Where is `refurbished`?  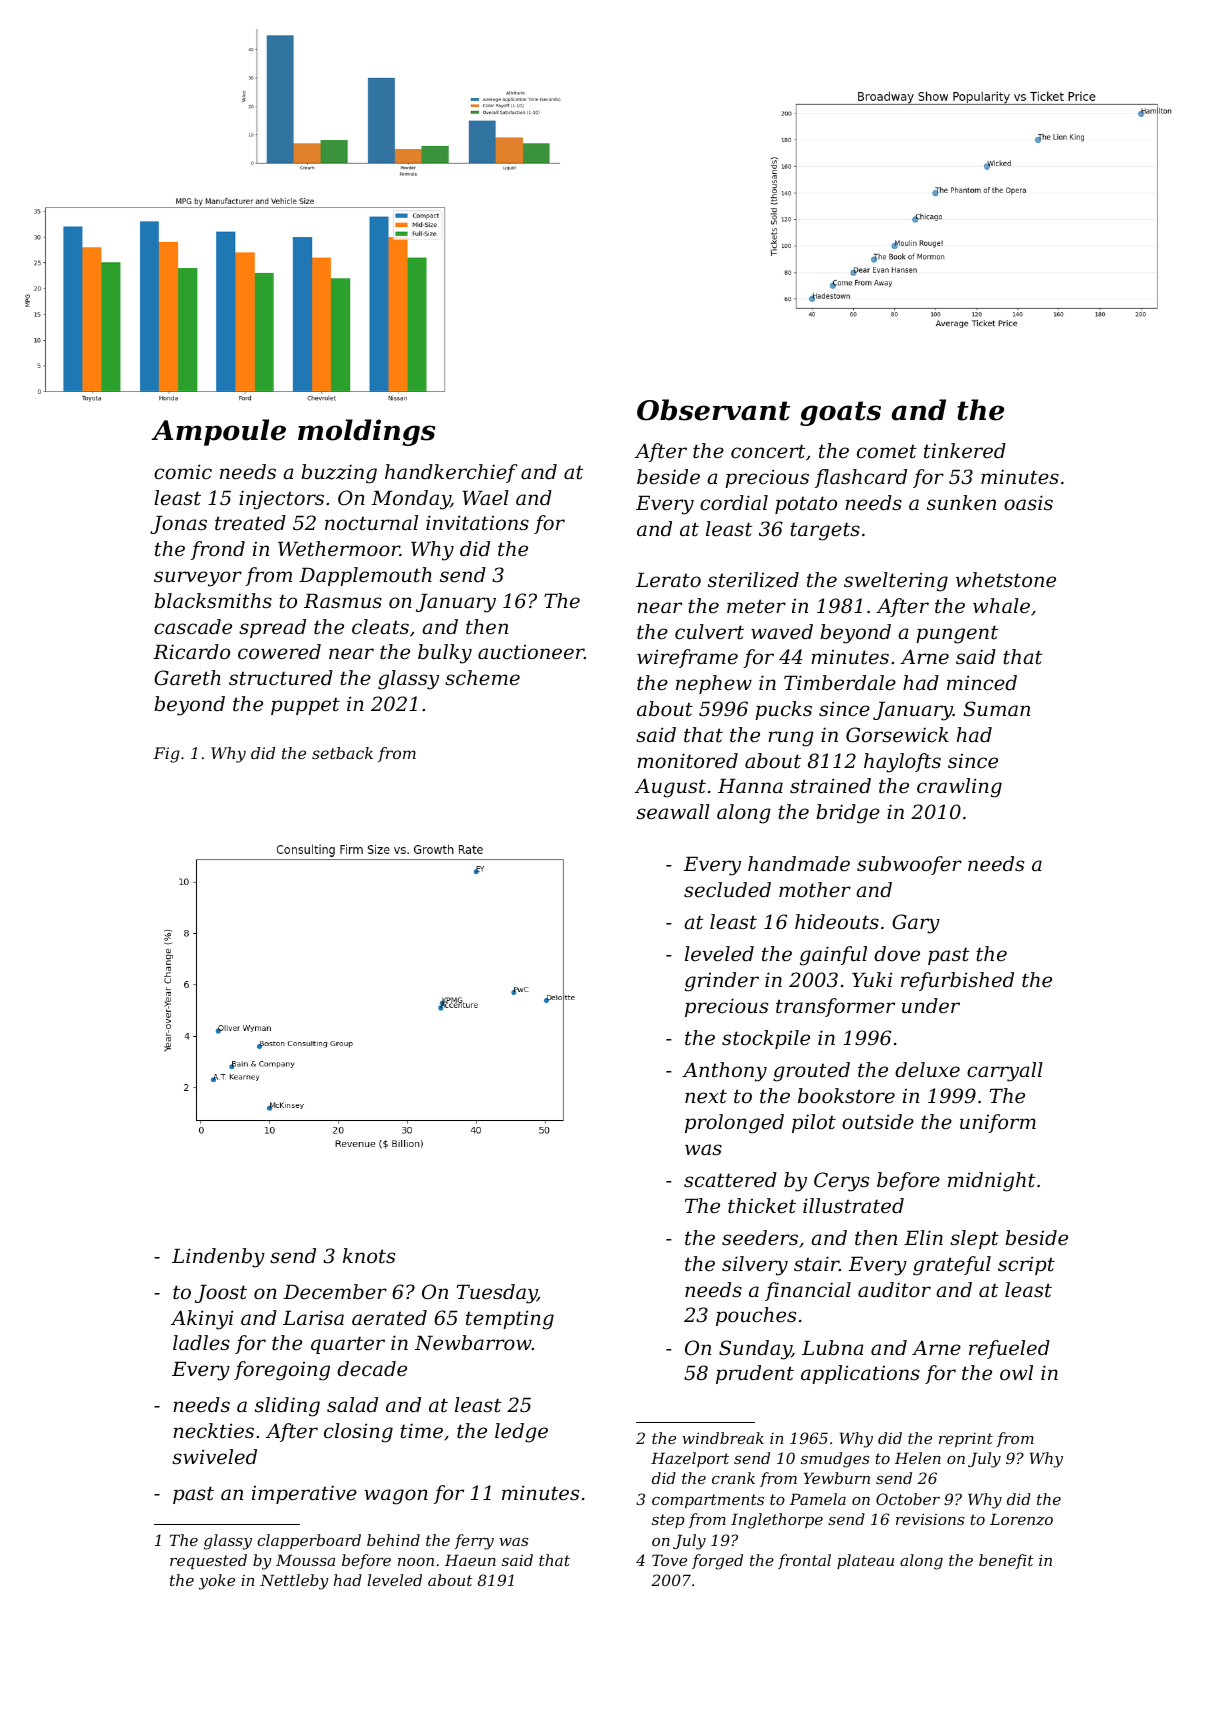 refurbished is located at coordinates (957, 981).
